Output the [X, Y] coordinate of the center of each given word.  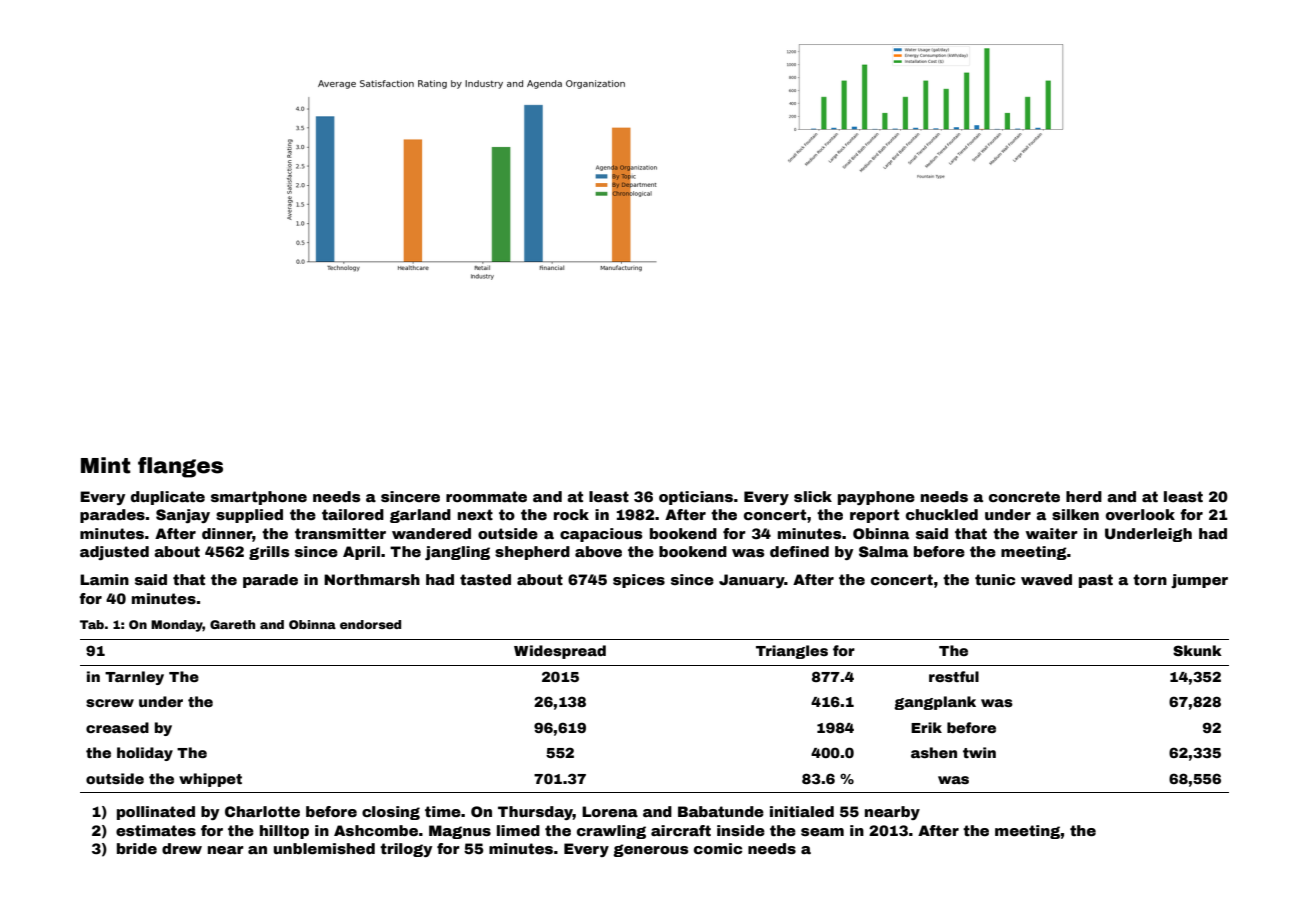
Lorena [610, 811]
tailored [353, 514]
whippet [210, 780]
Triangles [792, 652]
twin [979, 752]
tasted [485, 579]
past [1096, 581]
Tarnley [134, 678]
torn [1150, 579]
